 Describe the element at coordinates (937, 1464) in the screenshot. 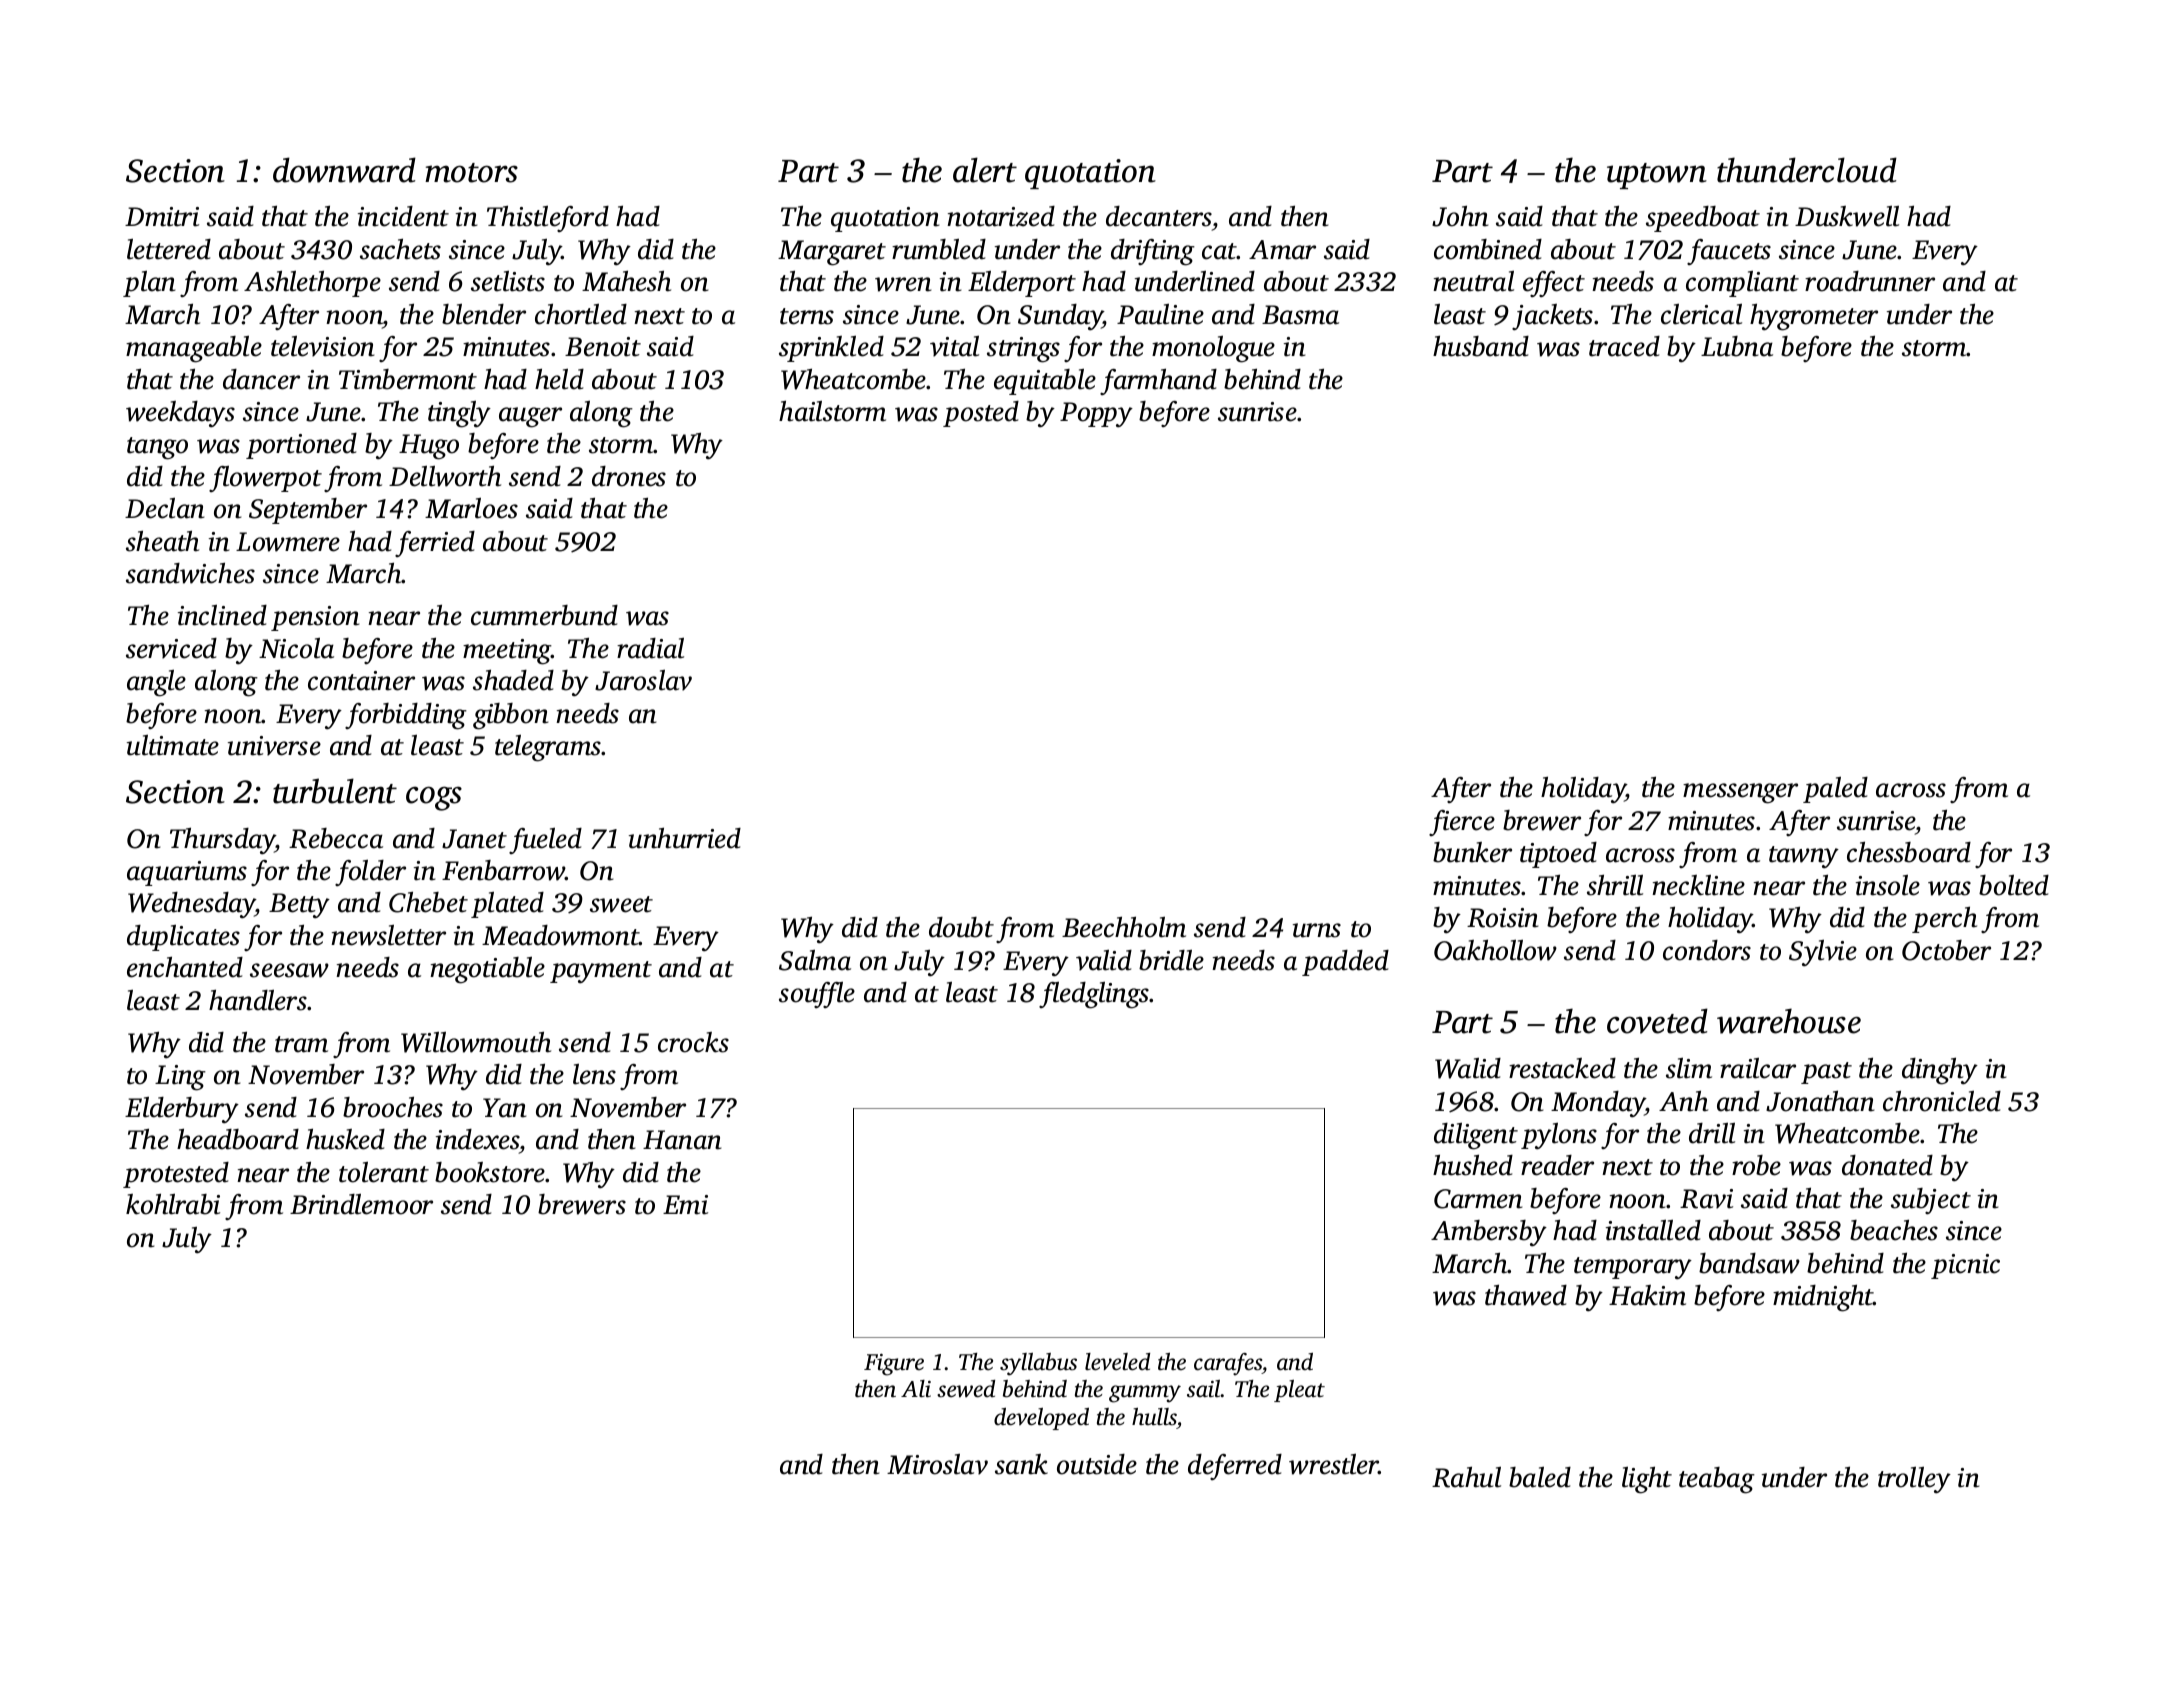

I see `Miroslav` at that location.
